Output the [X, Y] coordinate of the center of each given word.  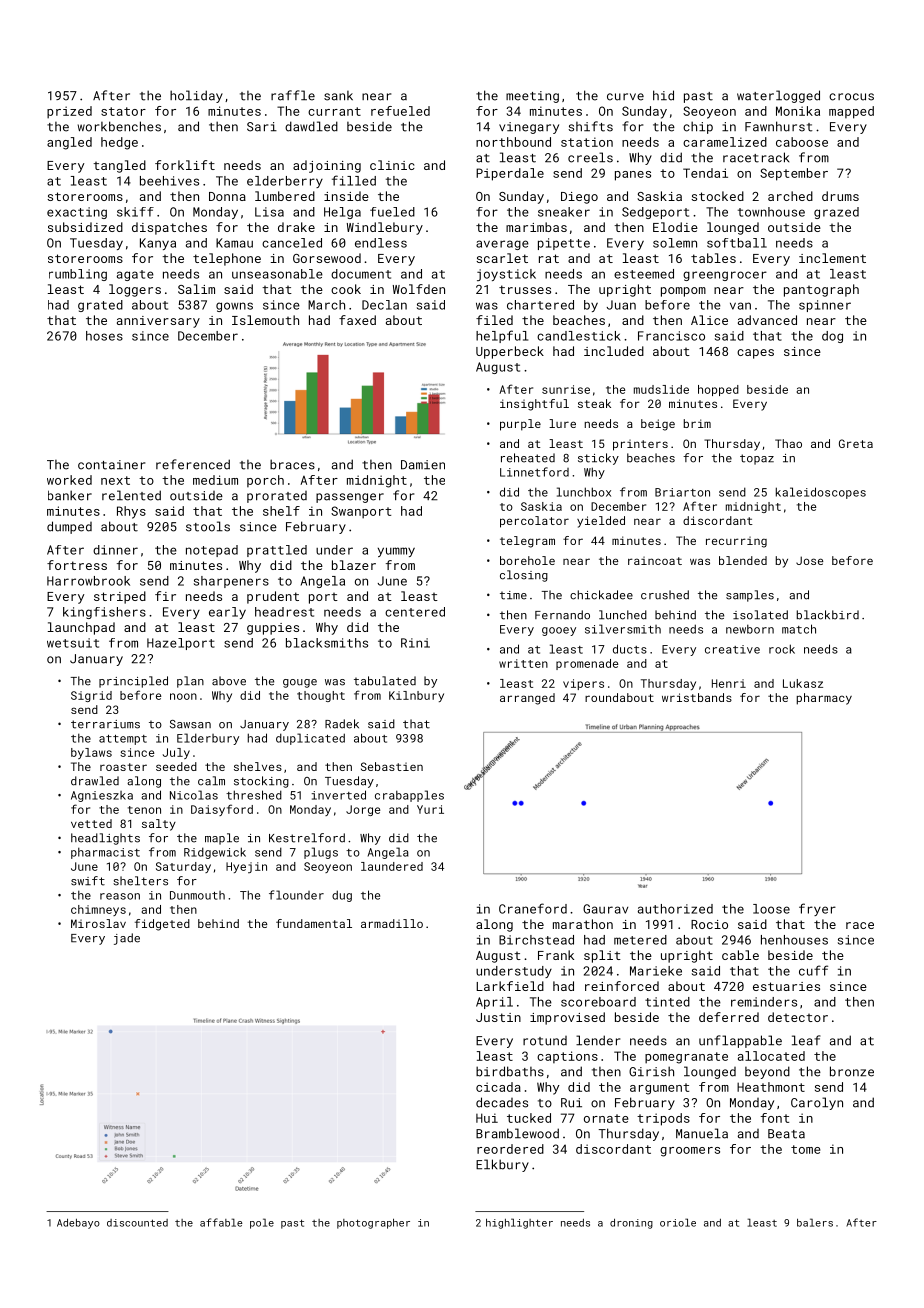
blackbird [828, 615]
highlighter [519, 1223]
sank [338, 96]
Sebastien [392, 766]
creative [732, 649]
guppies [273, 629]
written [523, 663]
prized [69, 112]
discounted [137, 1223]
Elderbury [208, 739]
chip [698, 127]
